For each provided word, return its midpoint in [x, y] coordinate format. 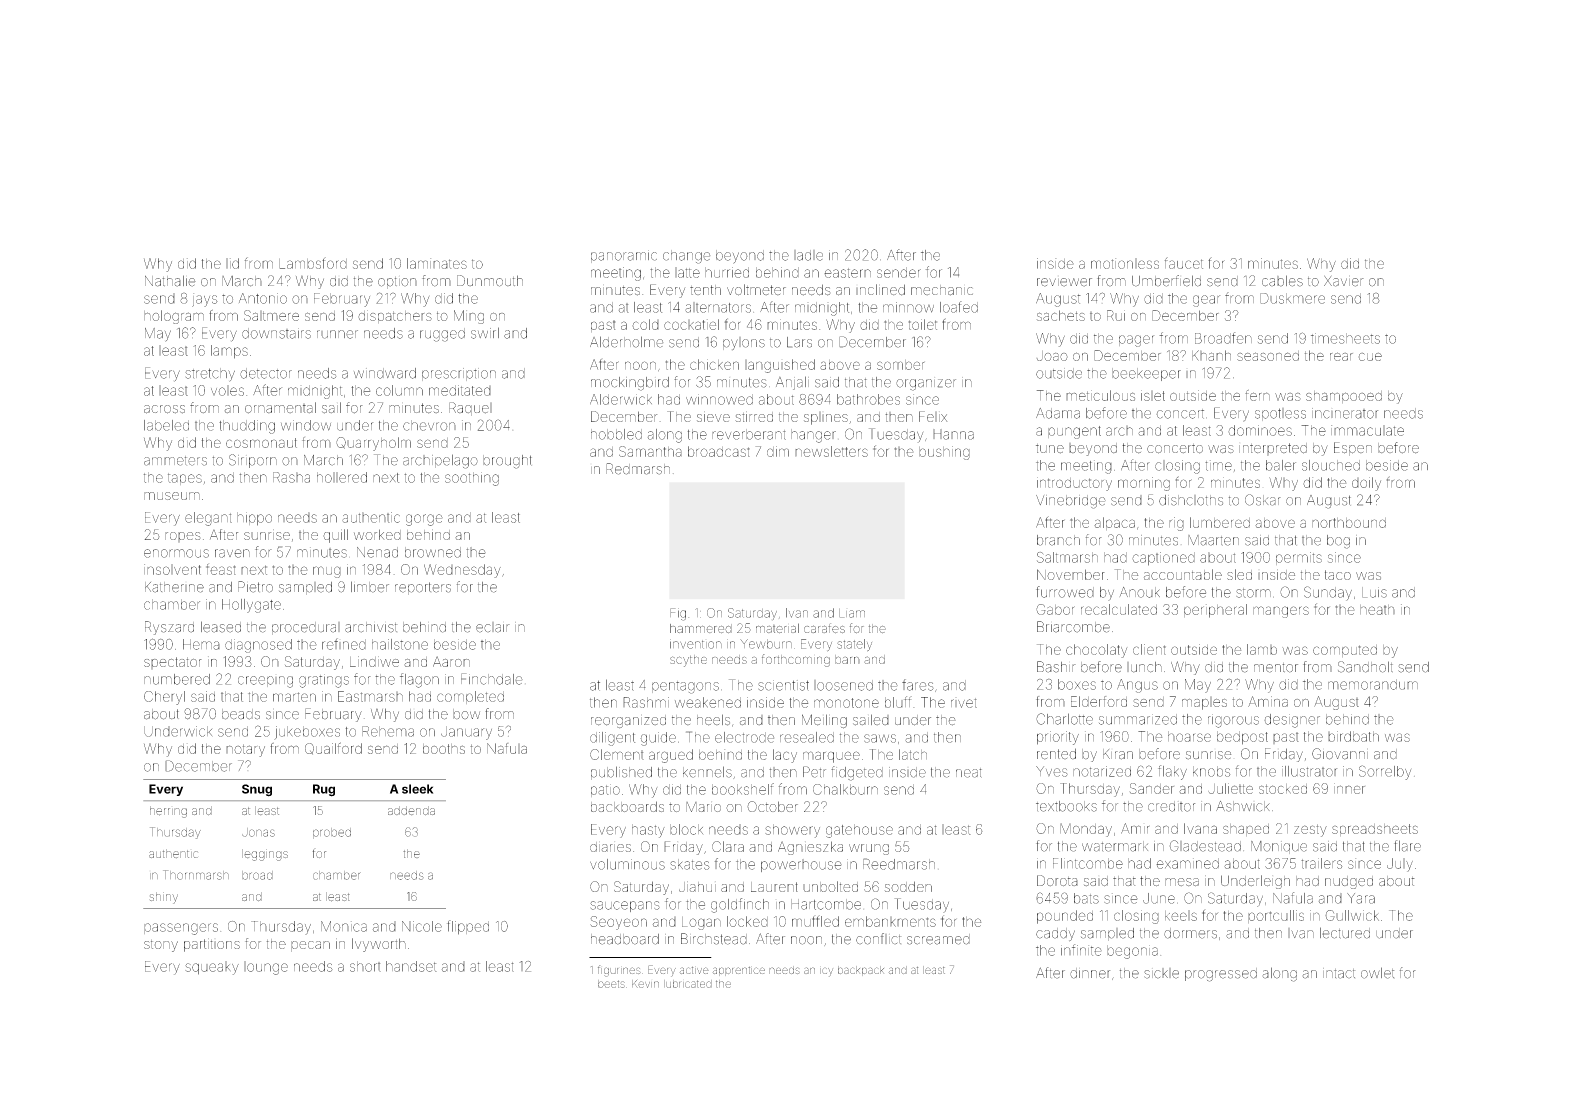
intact [1339, 973]
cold [645, 324]
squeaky [212, 968]
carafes [824, 628]
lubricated [688, 984]
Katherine [174, 587]
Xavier [1344, 281]
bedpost [1242, 738]
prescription [459, 374]
